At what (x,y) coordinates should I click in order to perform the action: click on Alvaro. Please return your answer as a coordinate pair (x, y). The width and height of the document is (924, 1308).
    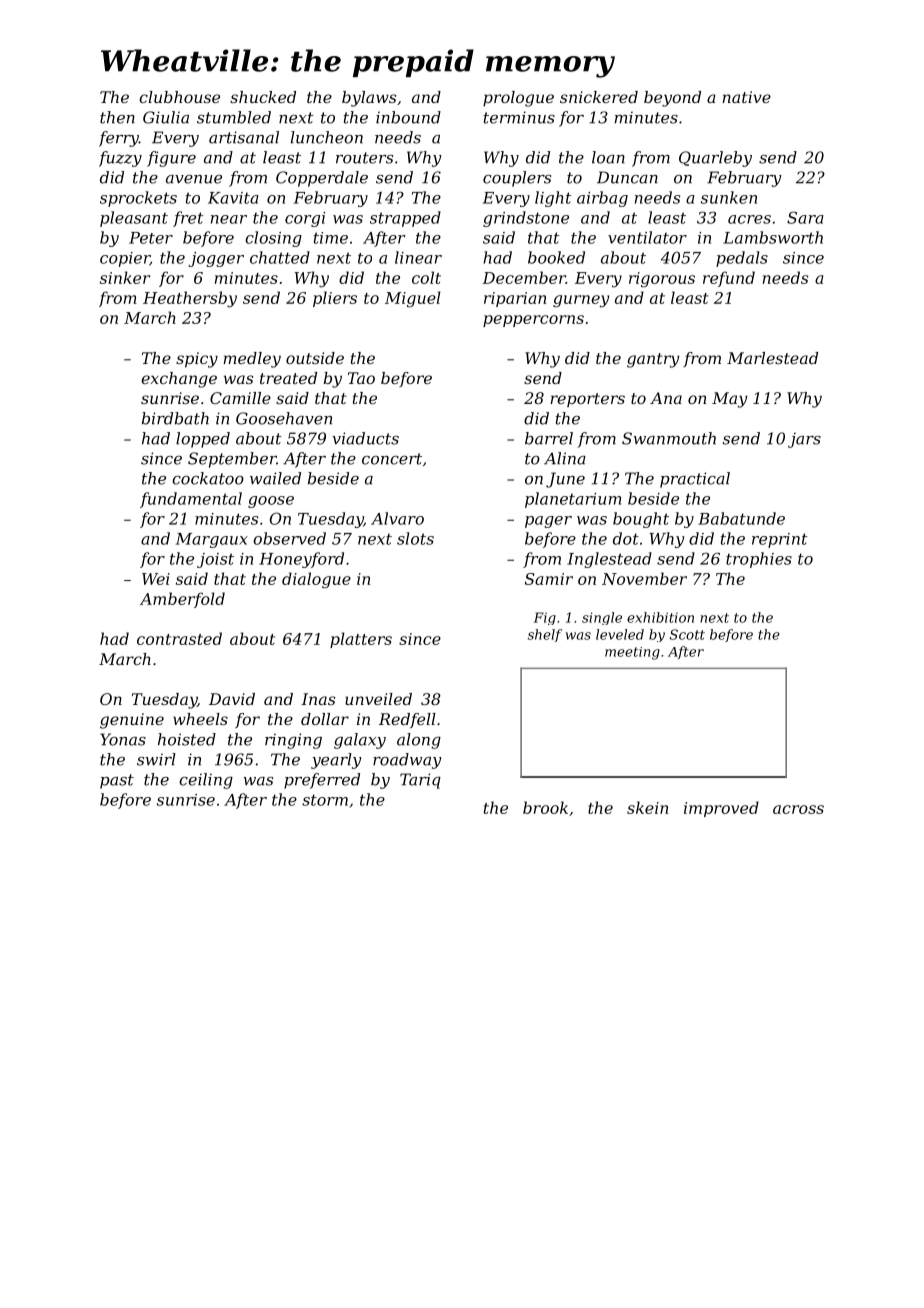
    Looking at the image, I should click on (397, 518).
